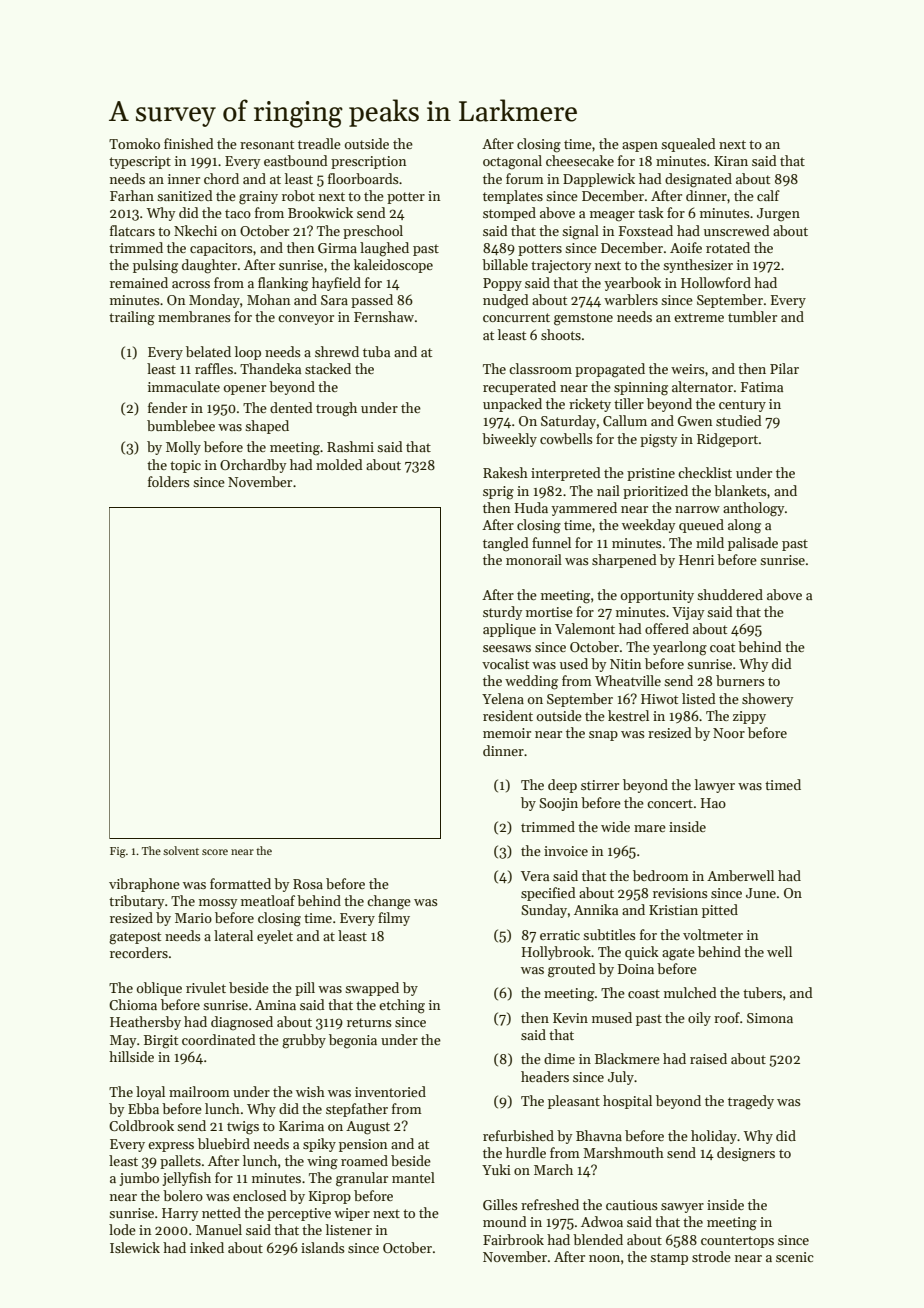 The width and height of the image is (924, 1308). I want to click on stamp, so click(669, 1259).
